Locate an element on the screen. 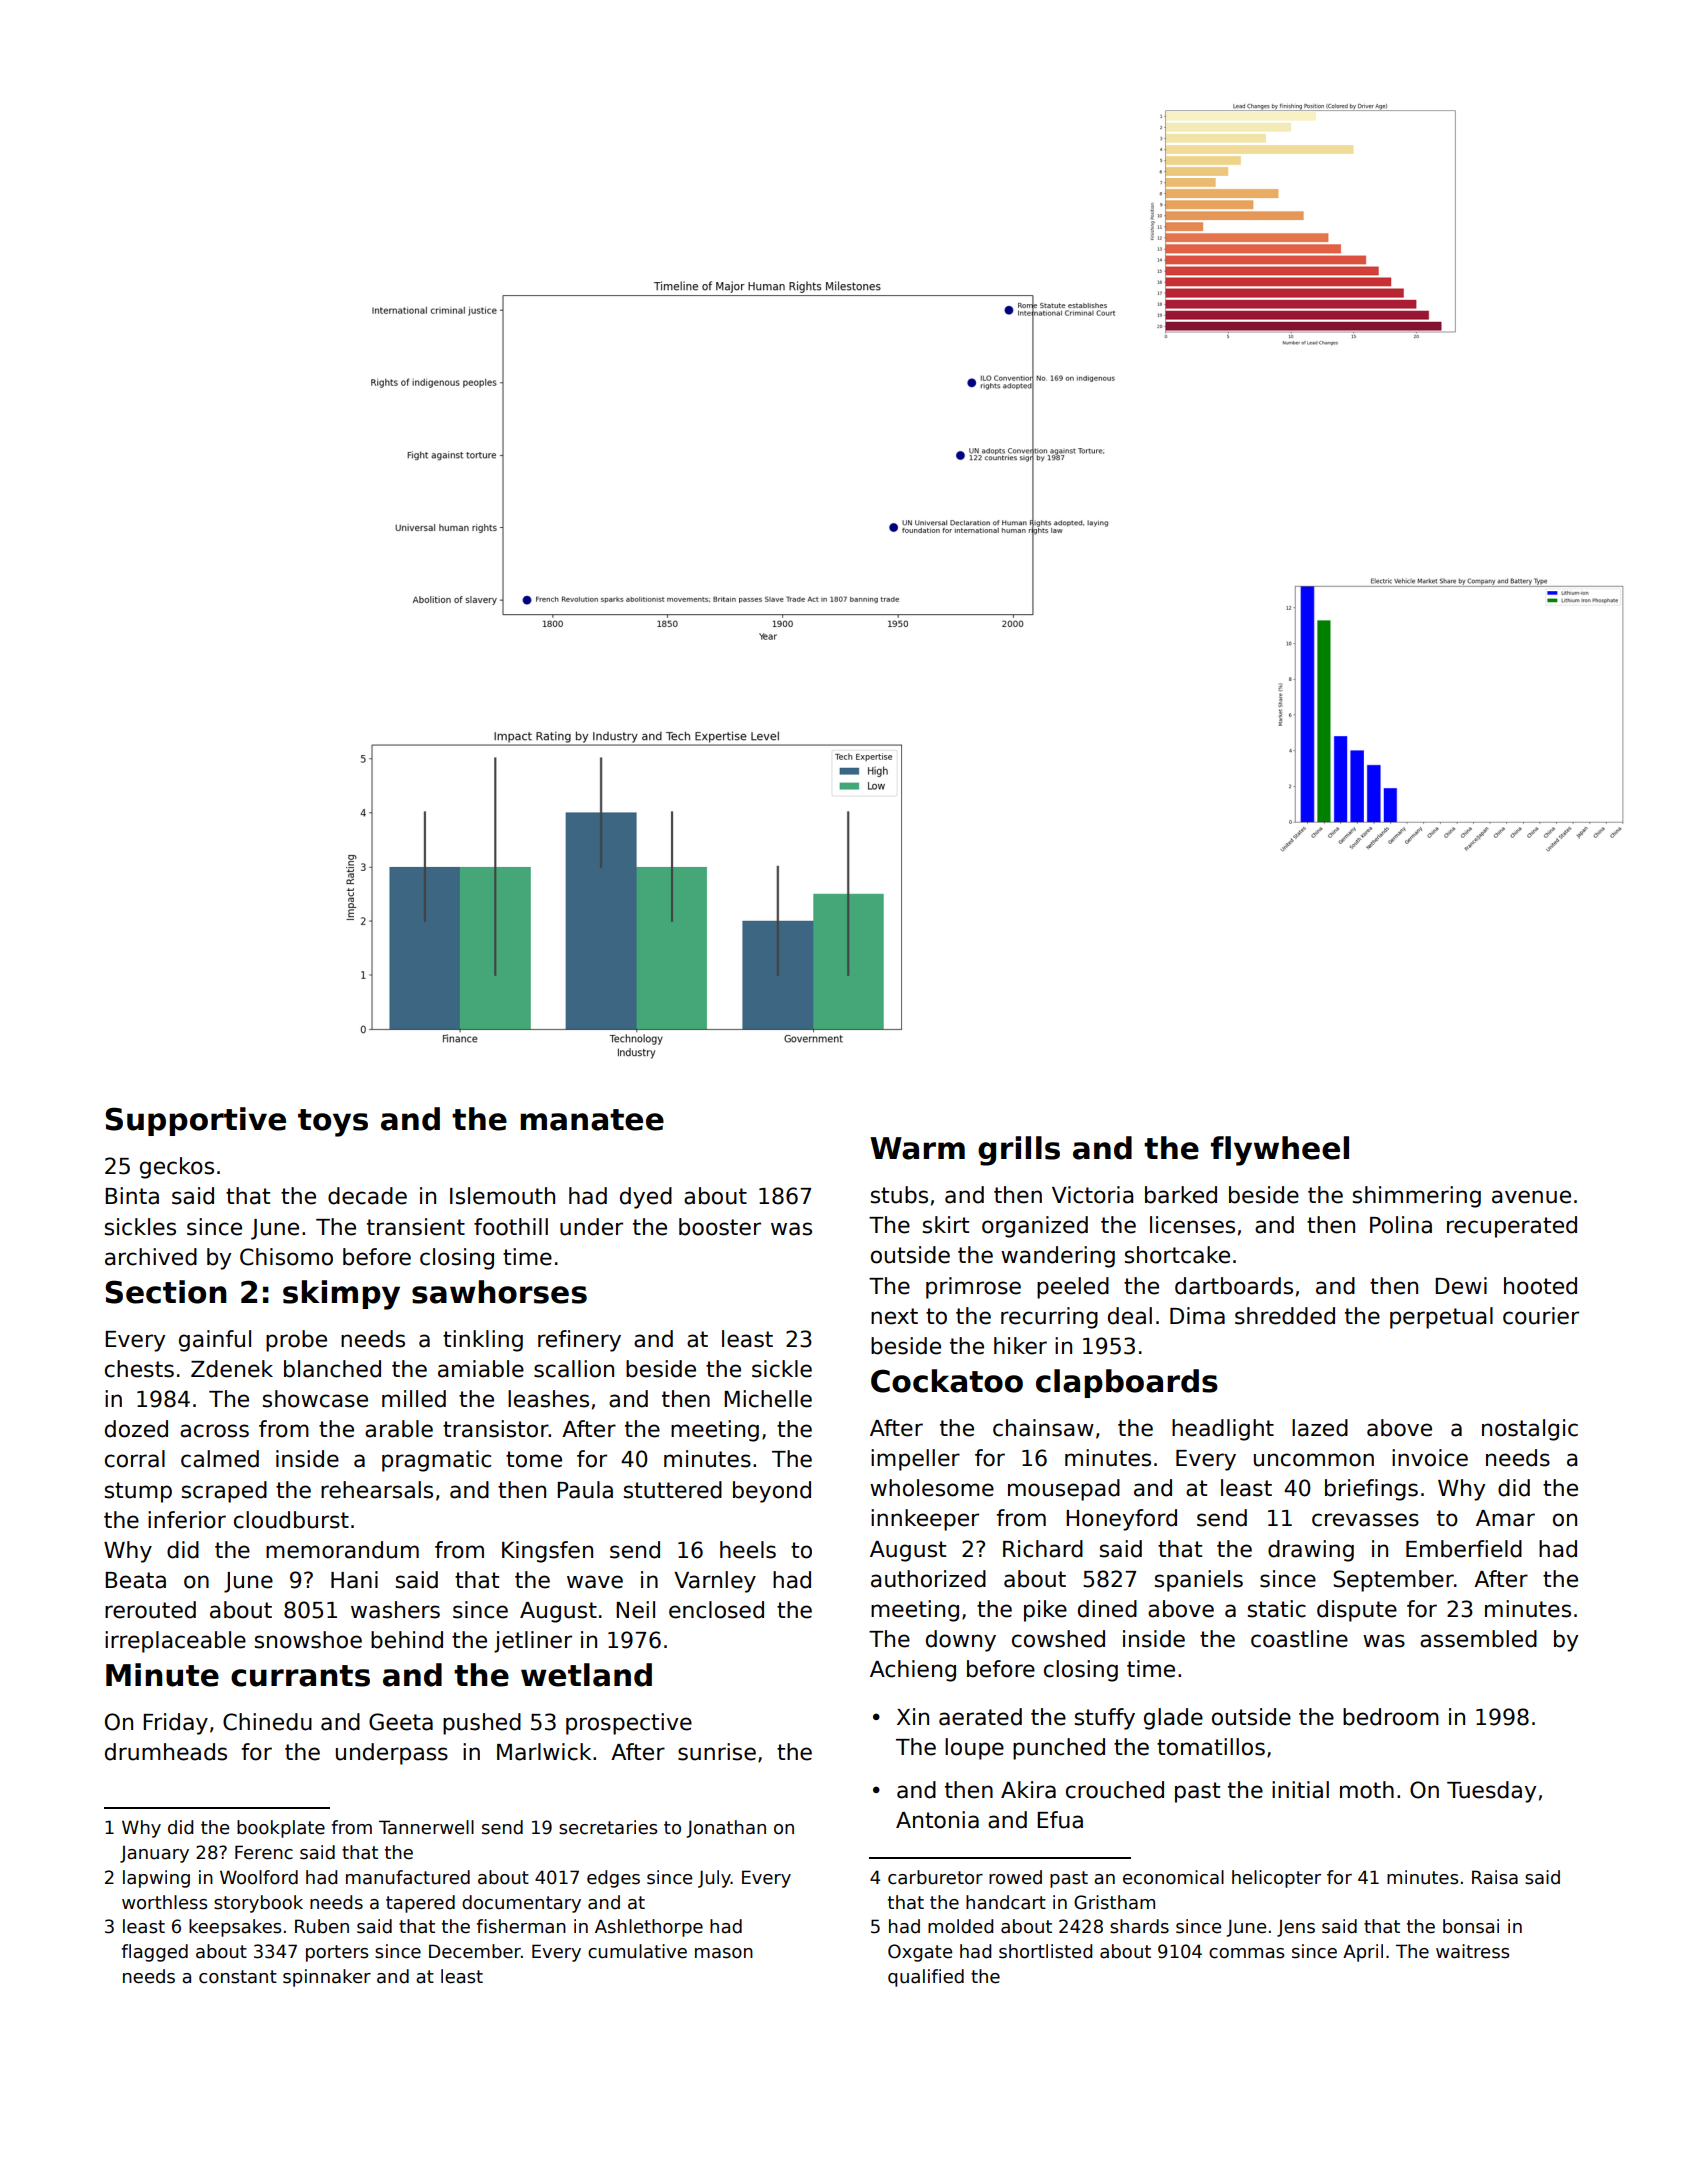 The height and width of the screenshot is (2178, 1683). sunrise is located at coordinates (717, 1752).
